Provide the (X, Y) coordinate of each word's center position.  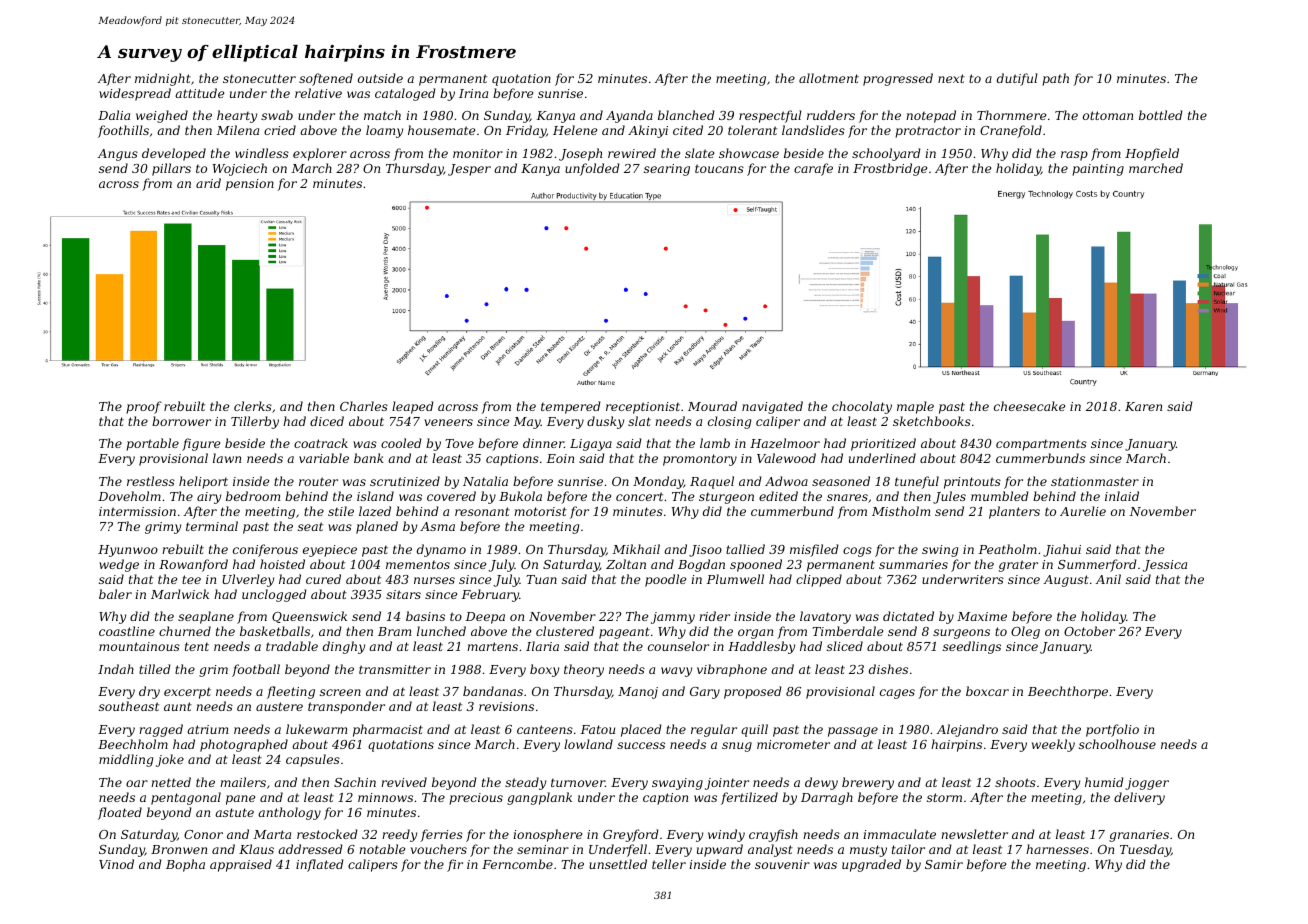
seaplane (206, 617)
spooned (756, 565)
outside (380, 78)
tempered (571, 407)
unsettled (618, 864)
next (951, 78)
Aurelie (1083, 511)
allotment (829, 78)
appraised (241, 865)
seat (310, 526)
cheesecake (1029, 406)
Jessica (1165, 566)
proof (144, 407)
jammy (673, 618)
